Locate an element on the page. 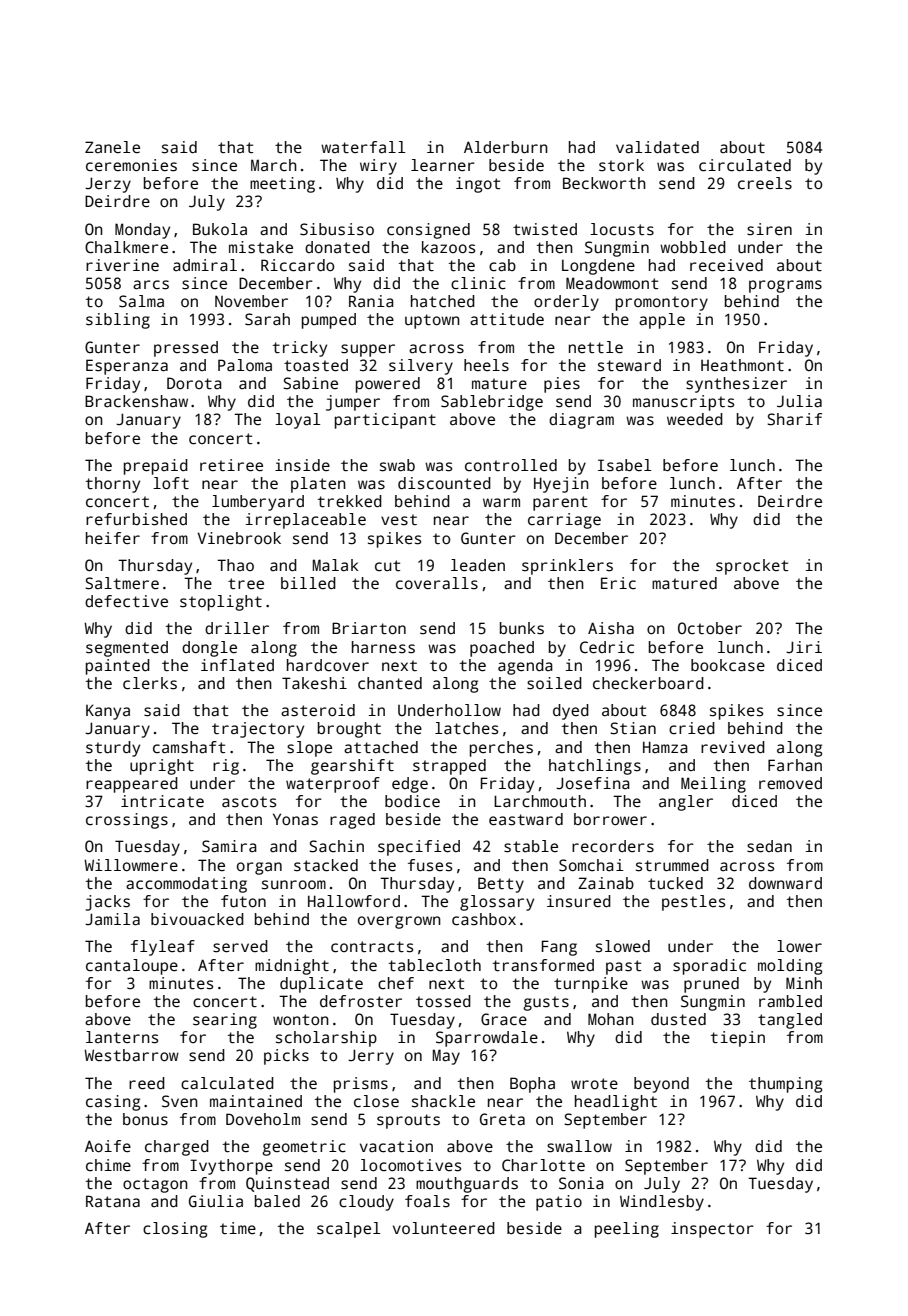  jacks is located at coordinates (107, 903).
